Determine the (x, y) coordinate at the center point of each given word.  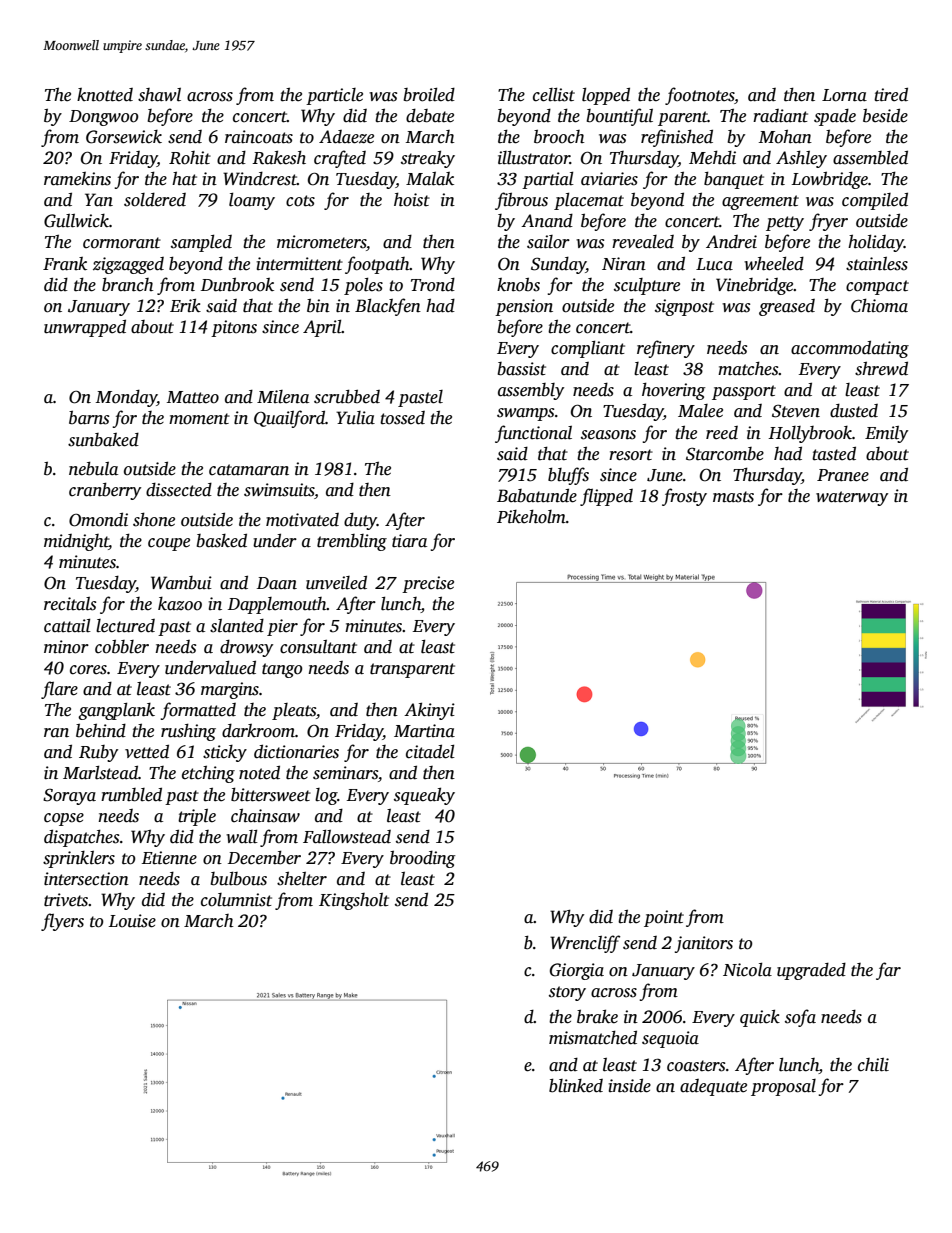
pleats (294, 711)
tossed (402, 418)
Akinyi (429, 711)
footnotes (700, 96)
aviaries (609, 179)
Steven (796, 411)
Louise (132, 921)
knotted (105, 95)
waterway (852, 498)
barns (89, 417)
